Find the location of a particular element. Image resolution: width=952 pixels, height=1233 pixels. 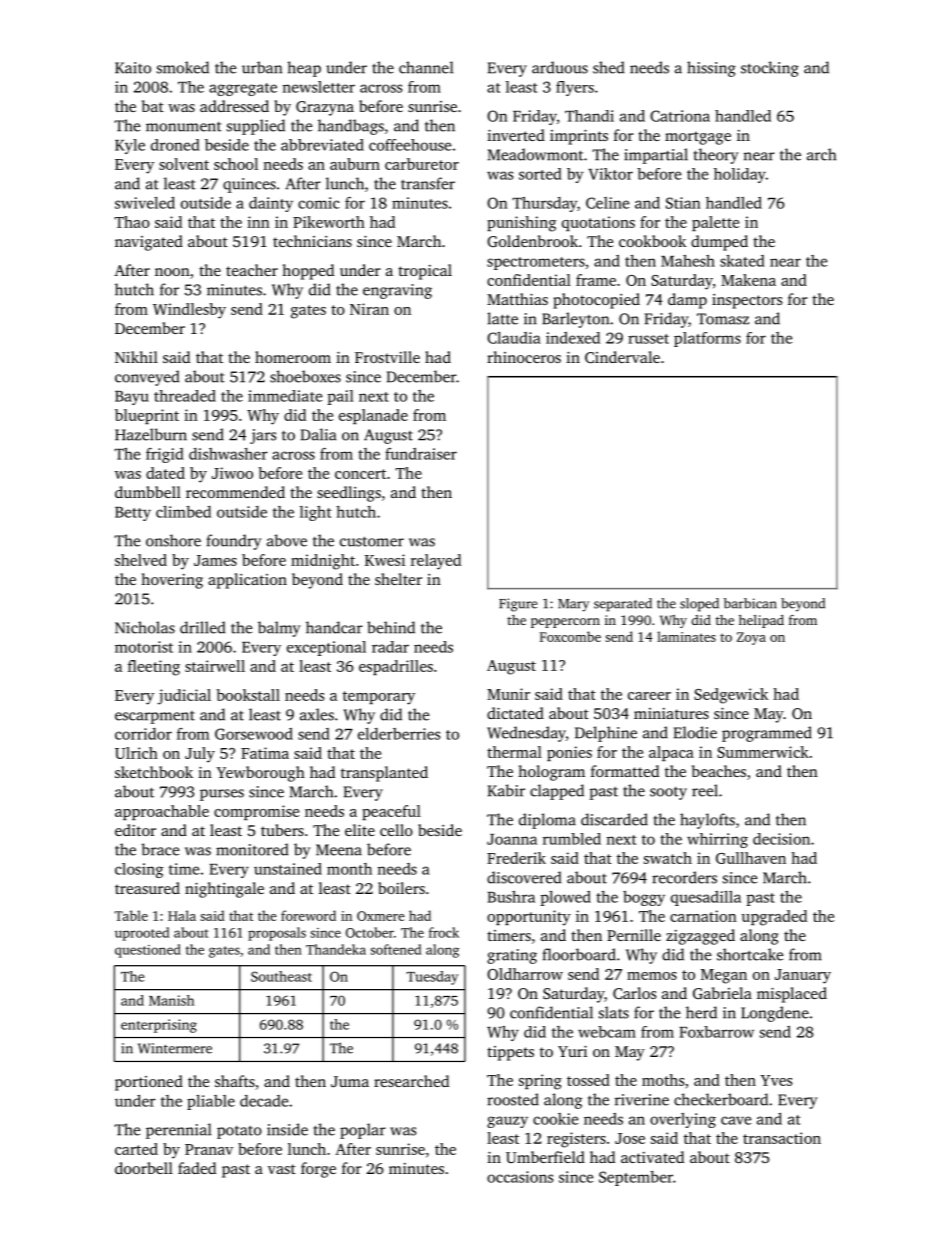

shed is located at coordinates (608, 67).
